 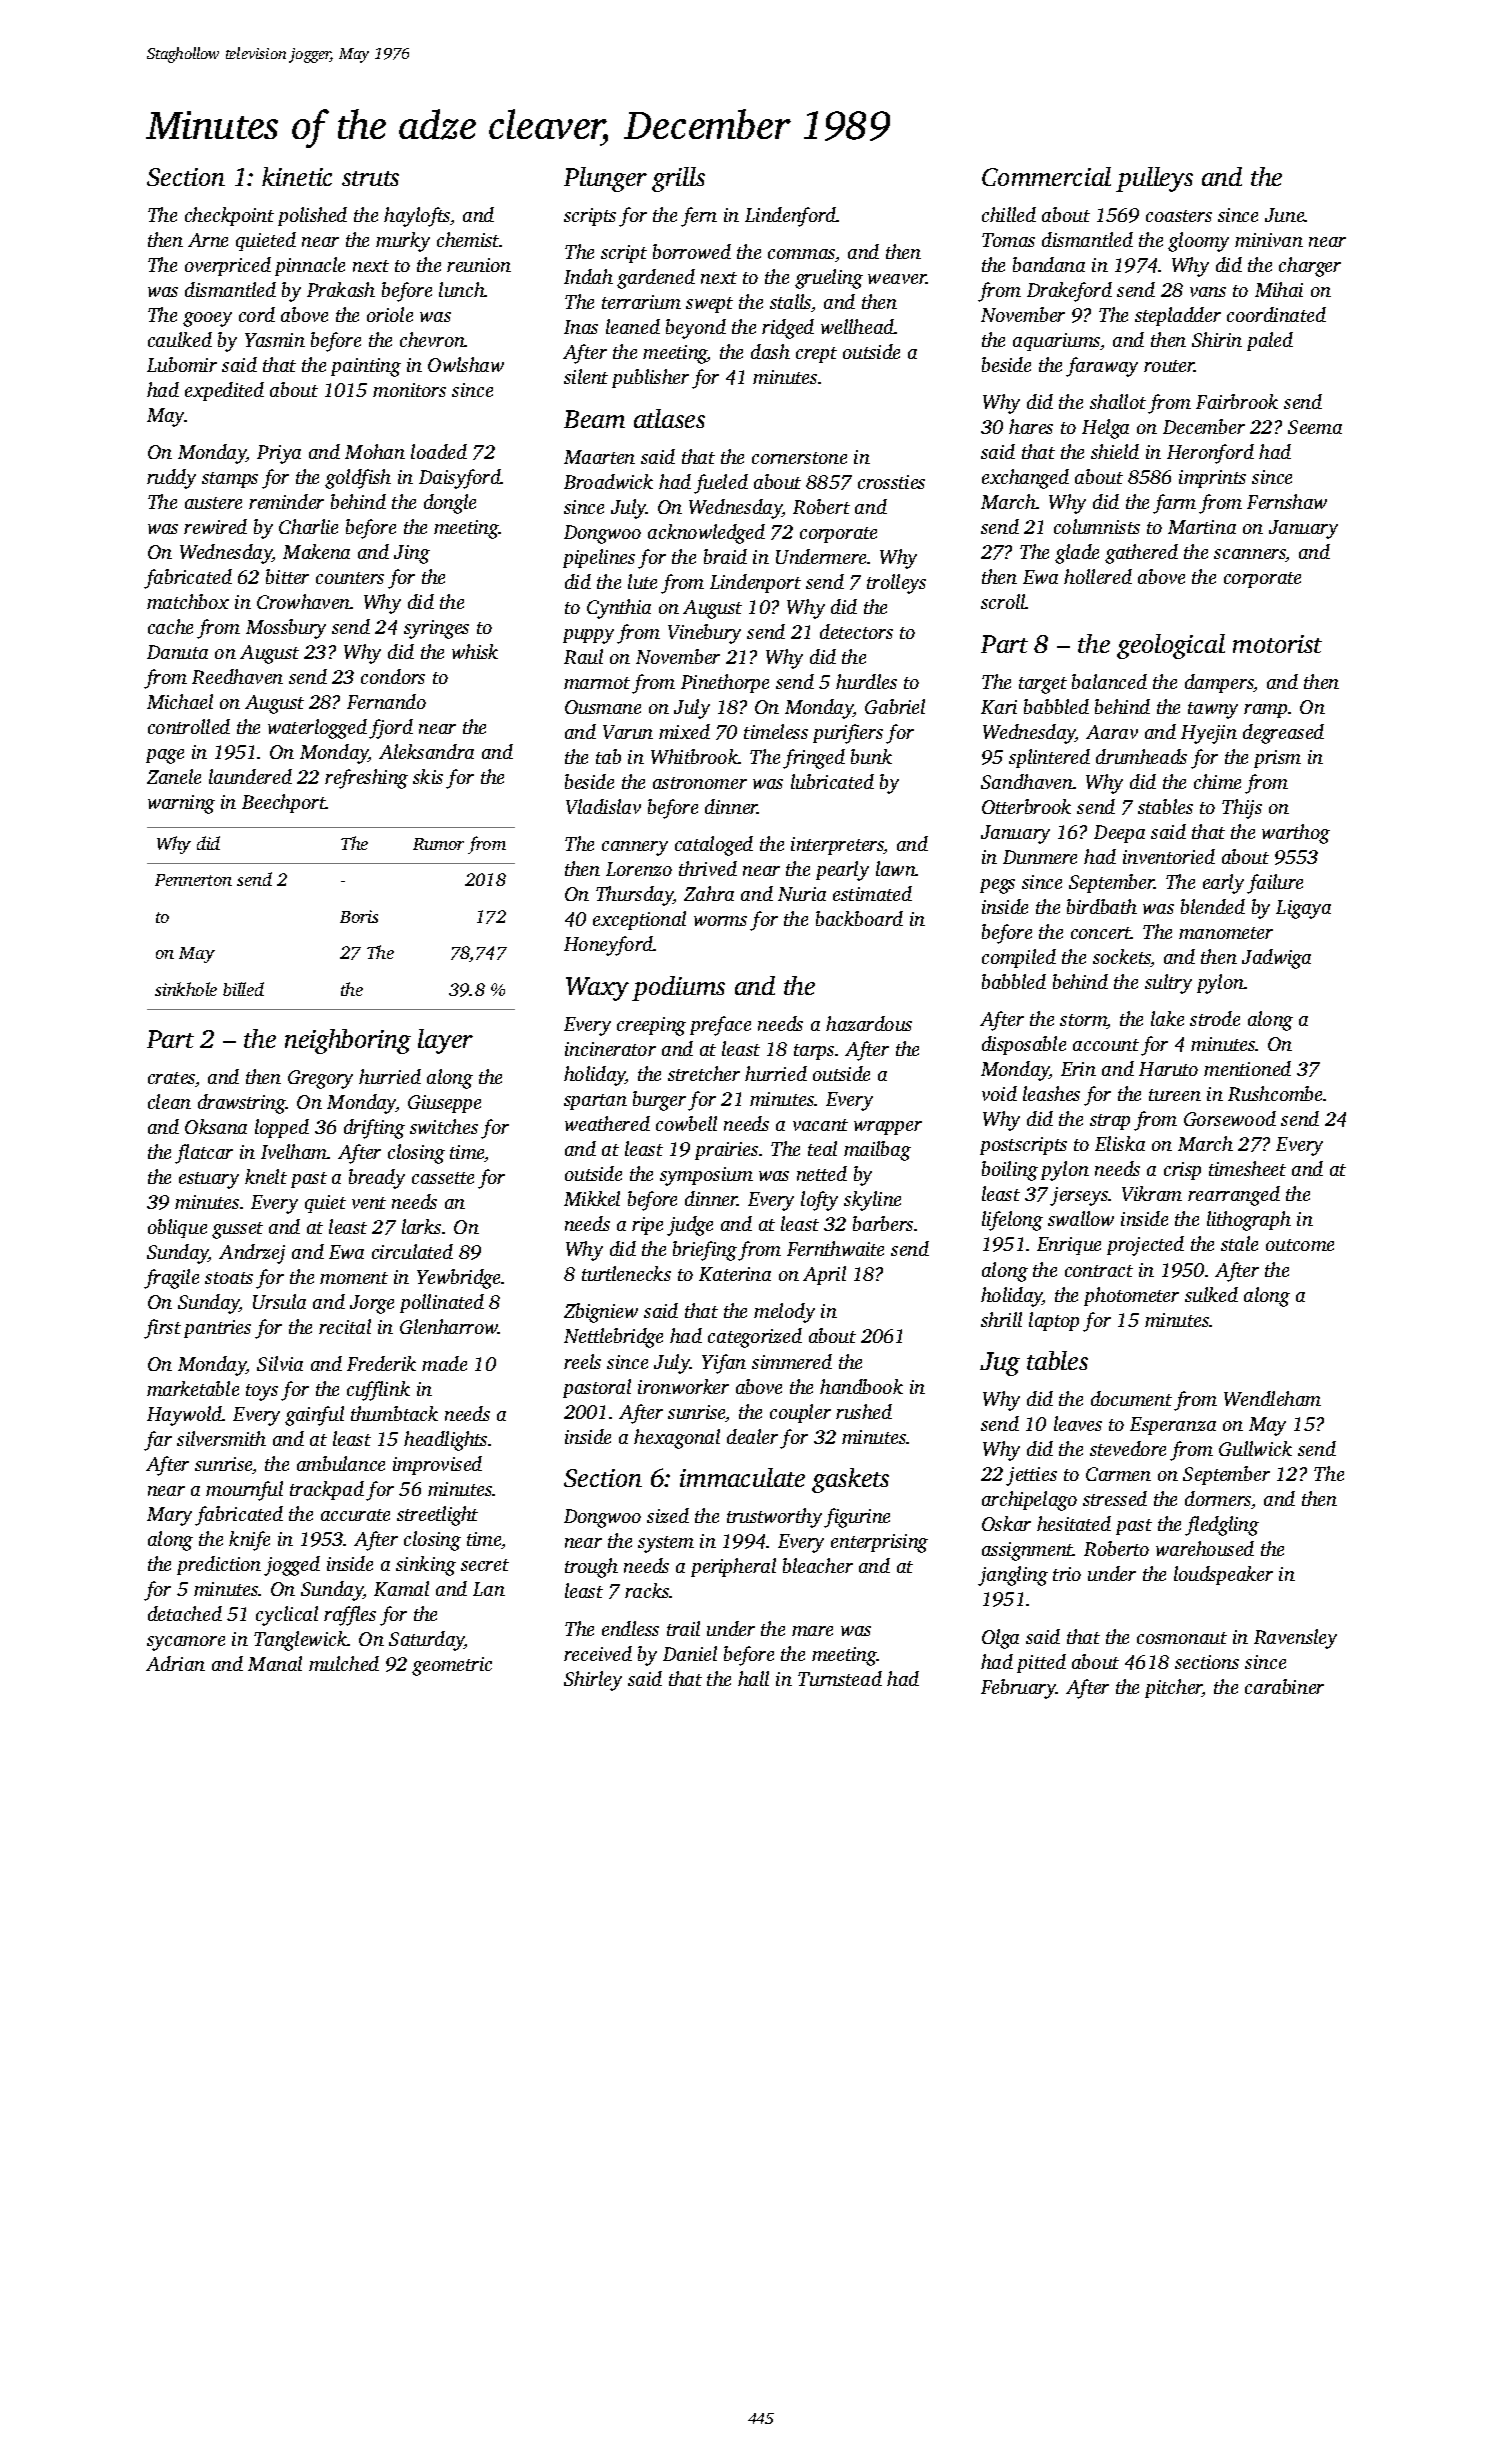 What do you see at coordinates (1168, 1069) in the image?
I see `Haruto` at bounding box center [1168, 1069].
